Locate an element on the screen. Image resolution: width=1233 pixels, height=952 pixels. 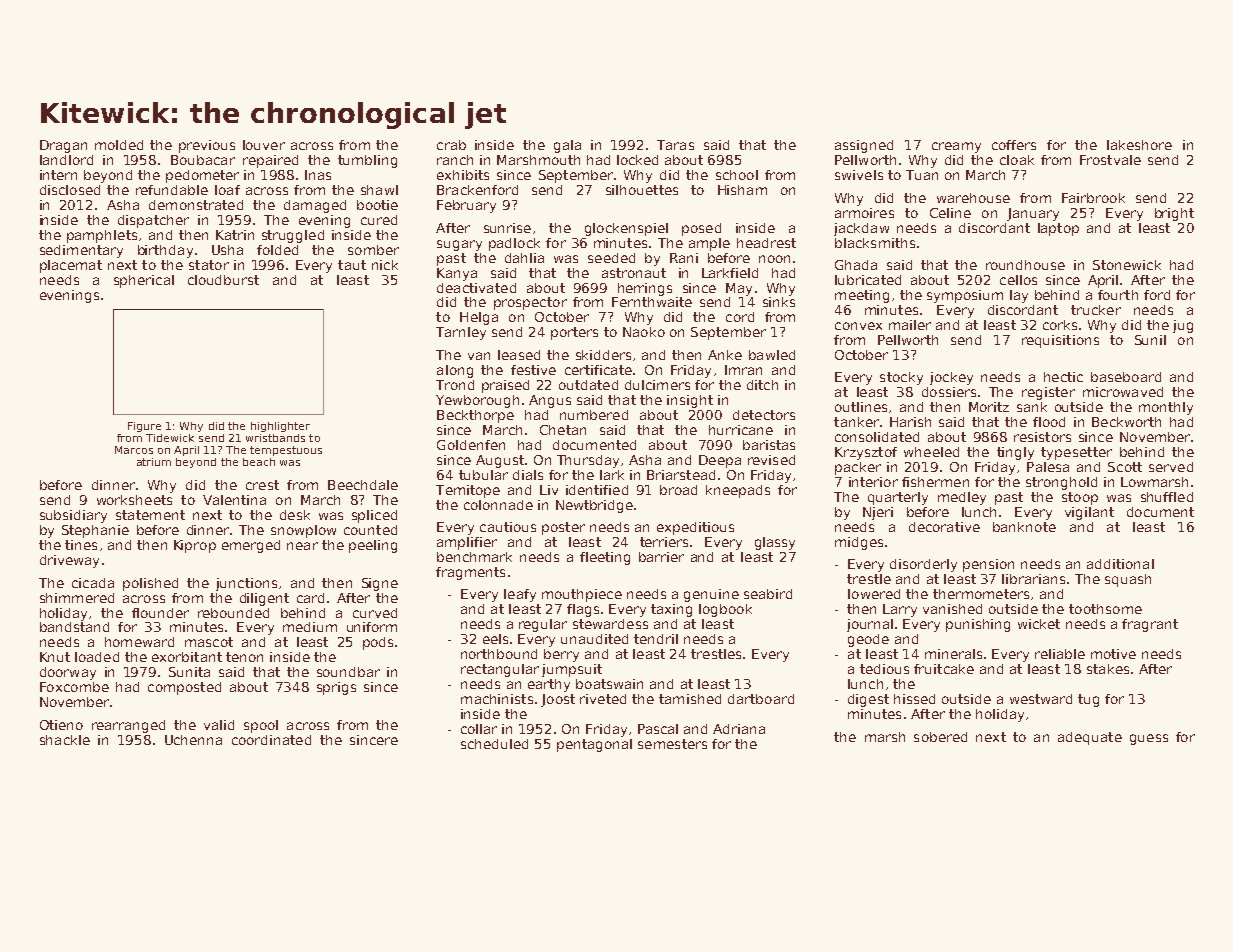
coffers is located at coordinates (1014, 145).
